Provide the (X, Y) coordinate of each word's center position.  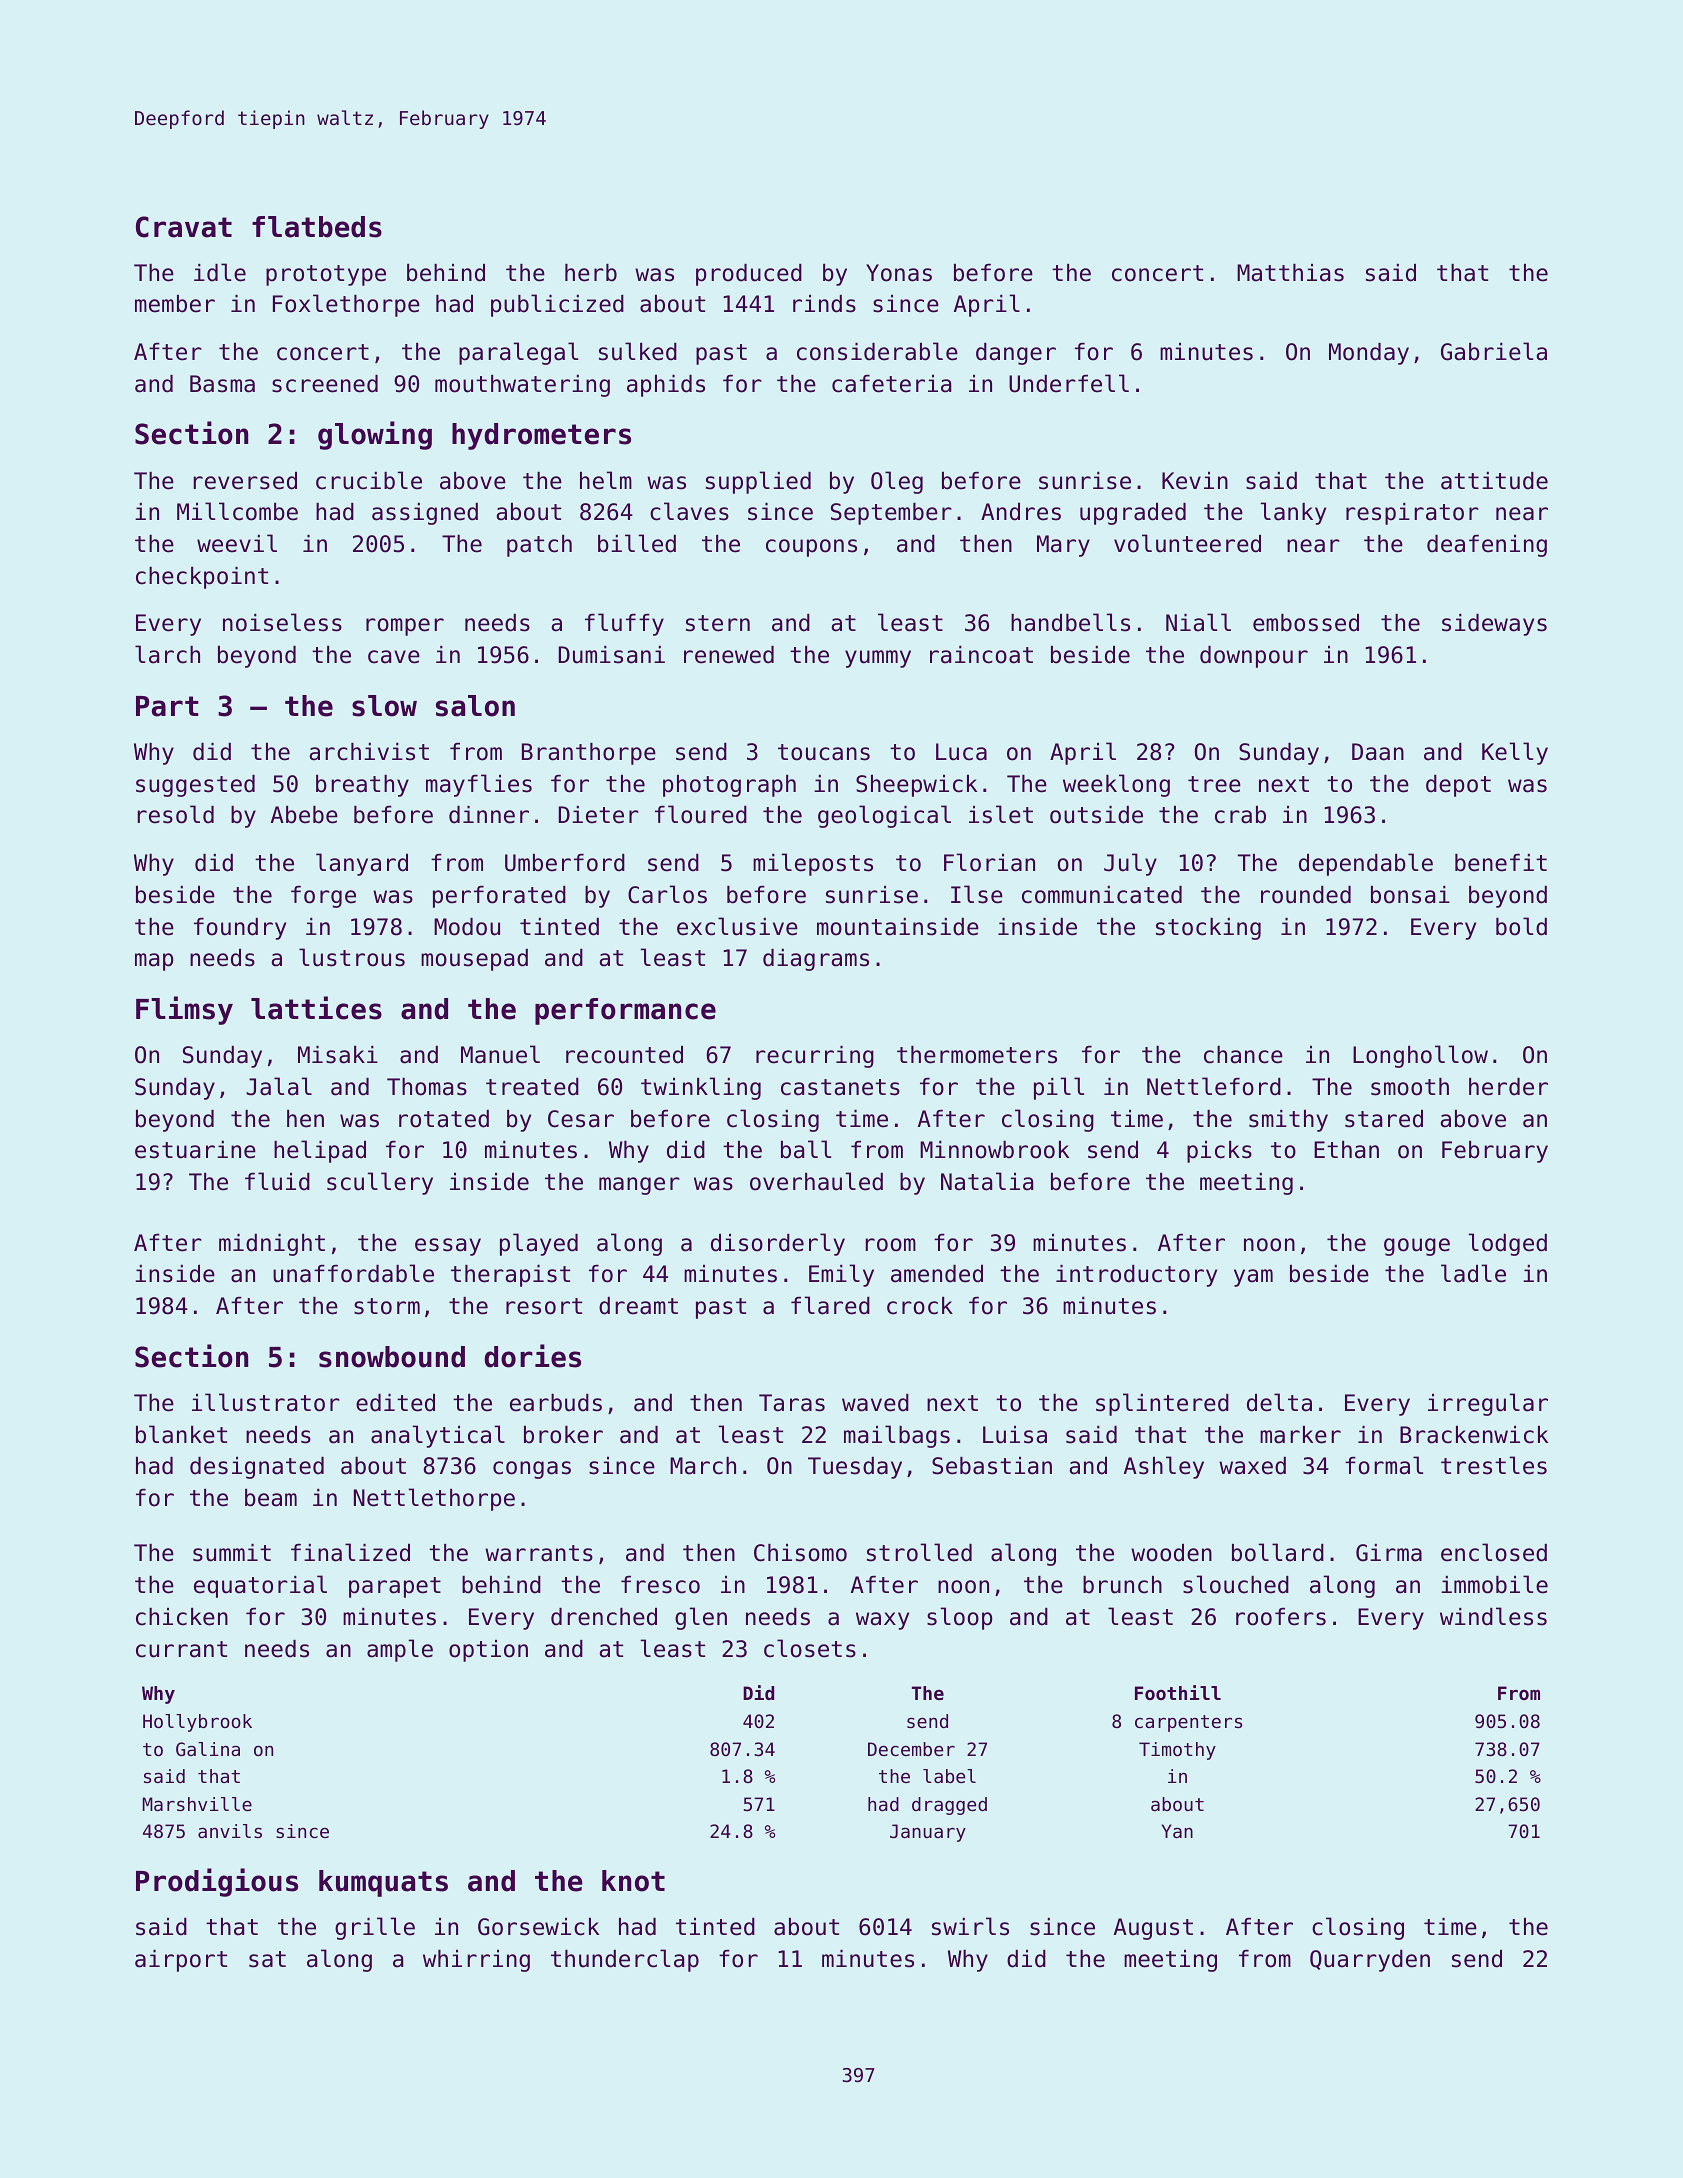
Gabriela (1494, 351)
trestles (1494, 1465)
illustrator (266, 1402)
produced (749, 275)
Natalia (987, 1181)
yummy (878, 659)
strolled (919, 1552)
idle (220, 272)
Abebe (304, 815)
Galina (208, 1749)
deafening (1487, 546)
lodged (1508, 1244)
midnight (272, 1245)
